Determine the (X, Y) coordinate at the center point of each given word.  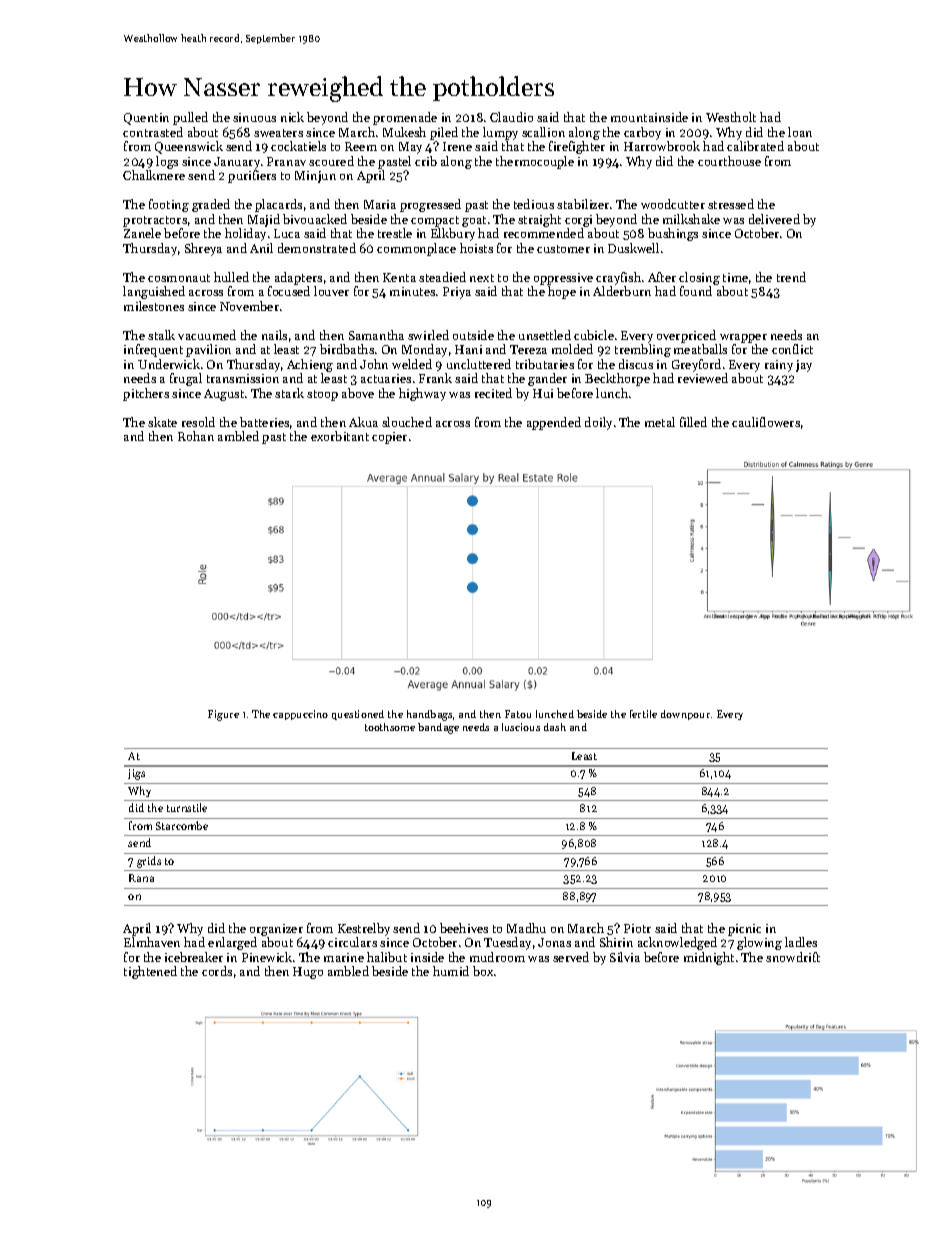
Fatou (518, 714)
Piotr (637, 928)
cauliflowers (766, 422)
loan (800, 132)
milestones (154, 306)
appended (554, 423)
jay (804, 366)
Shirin (616, 942)
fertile (643, 714)
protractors (155, 221)
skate (162, 422)
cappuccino (300, 715)
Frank (435, 378)
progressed (430, 205)
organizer (276, 930)
